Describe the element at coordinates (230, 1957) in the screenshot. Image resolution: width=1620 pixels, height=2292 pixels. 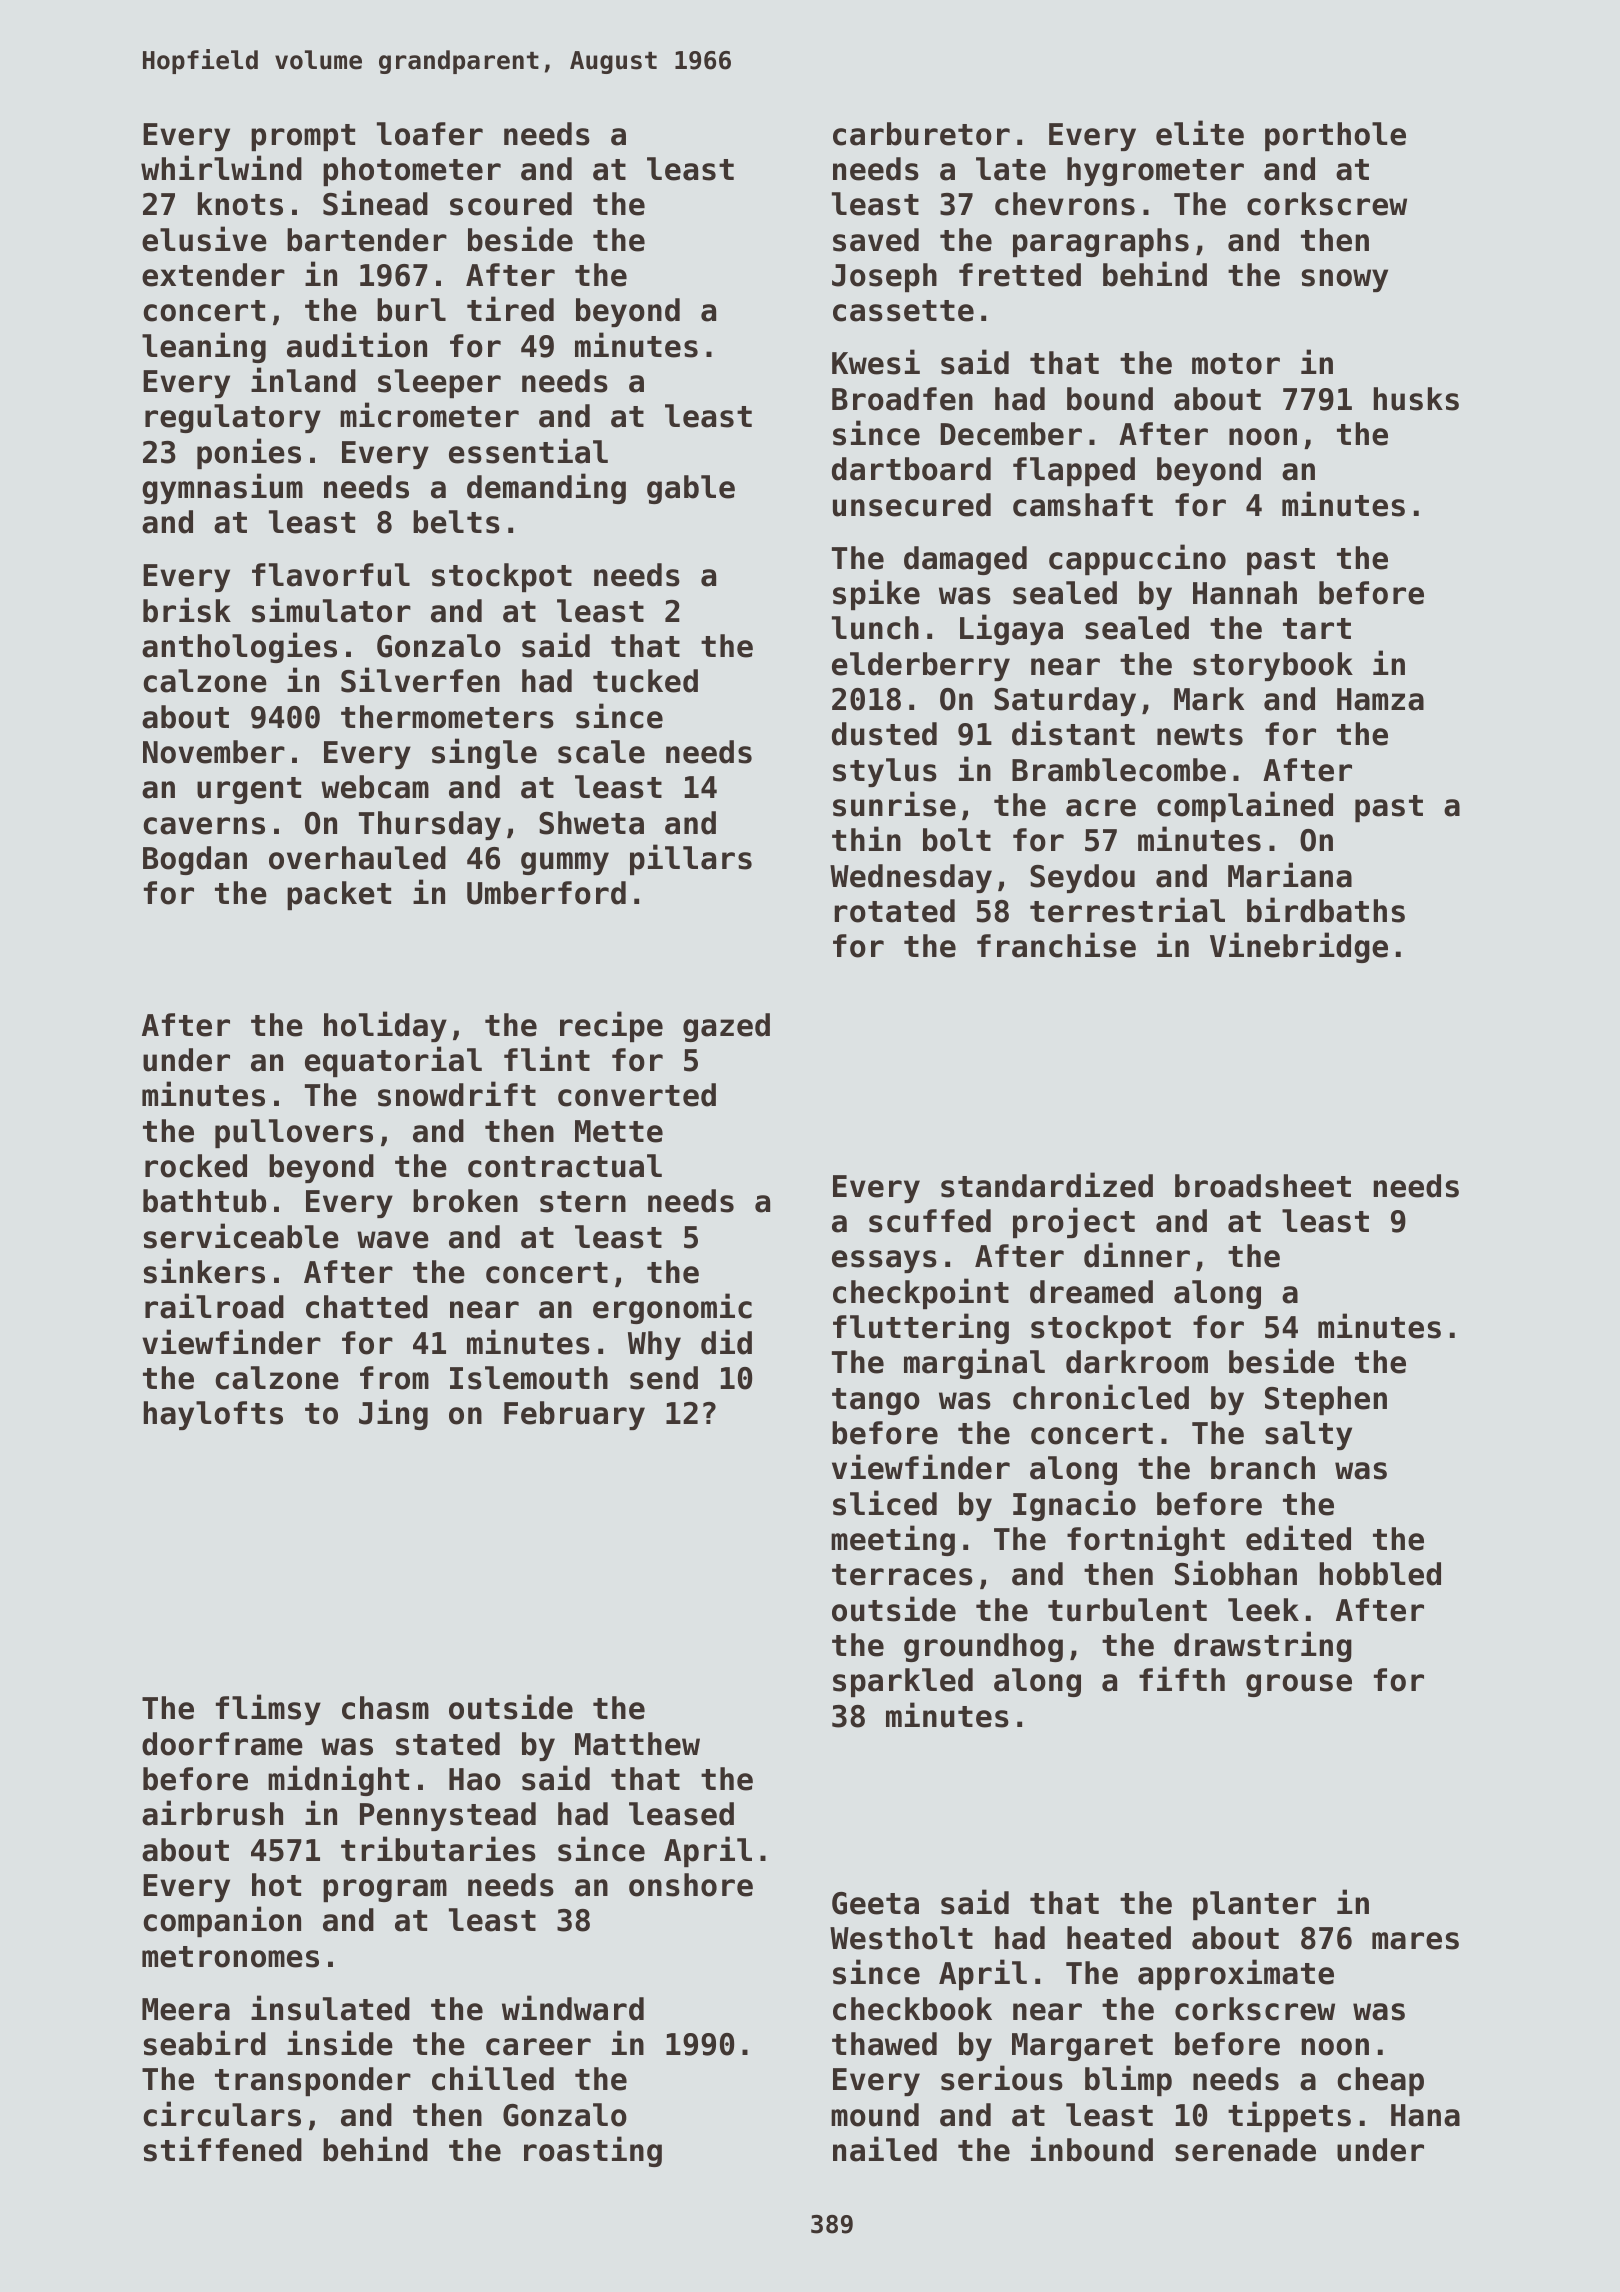
I see `metronomes` at that location.
